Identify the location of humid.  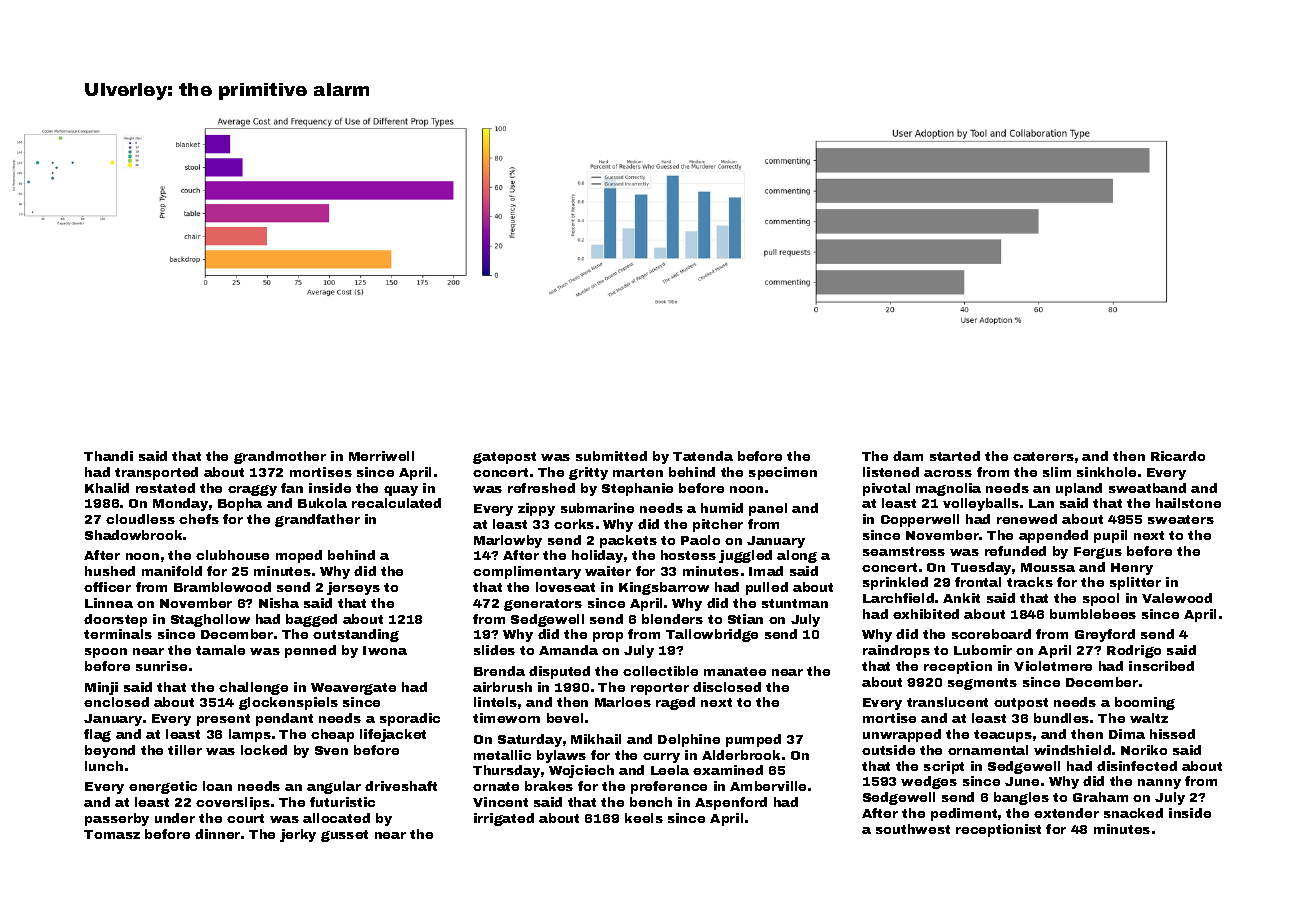
(722, 508).
